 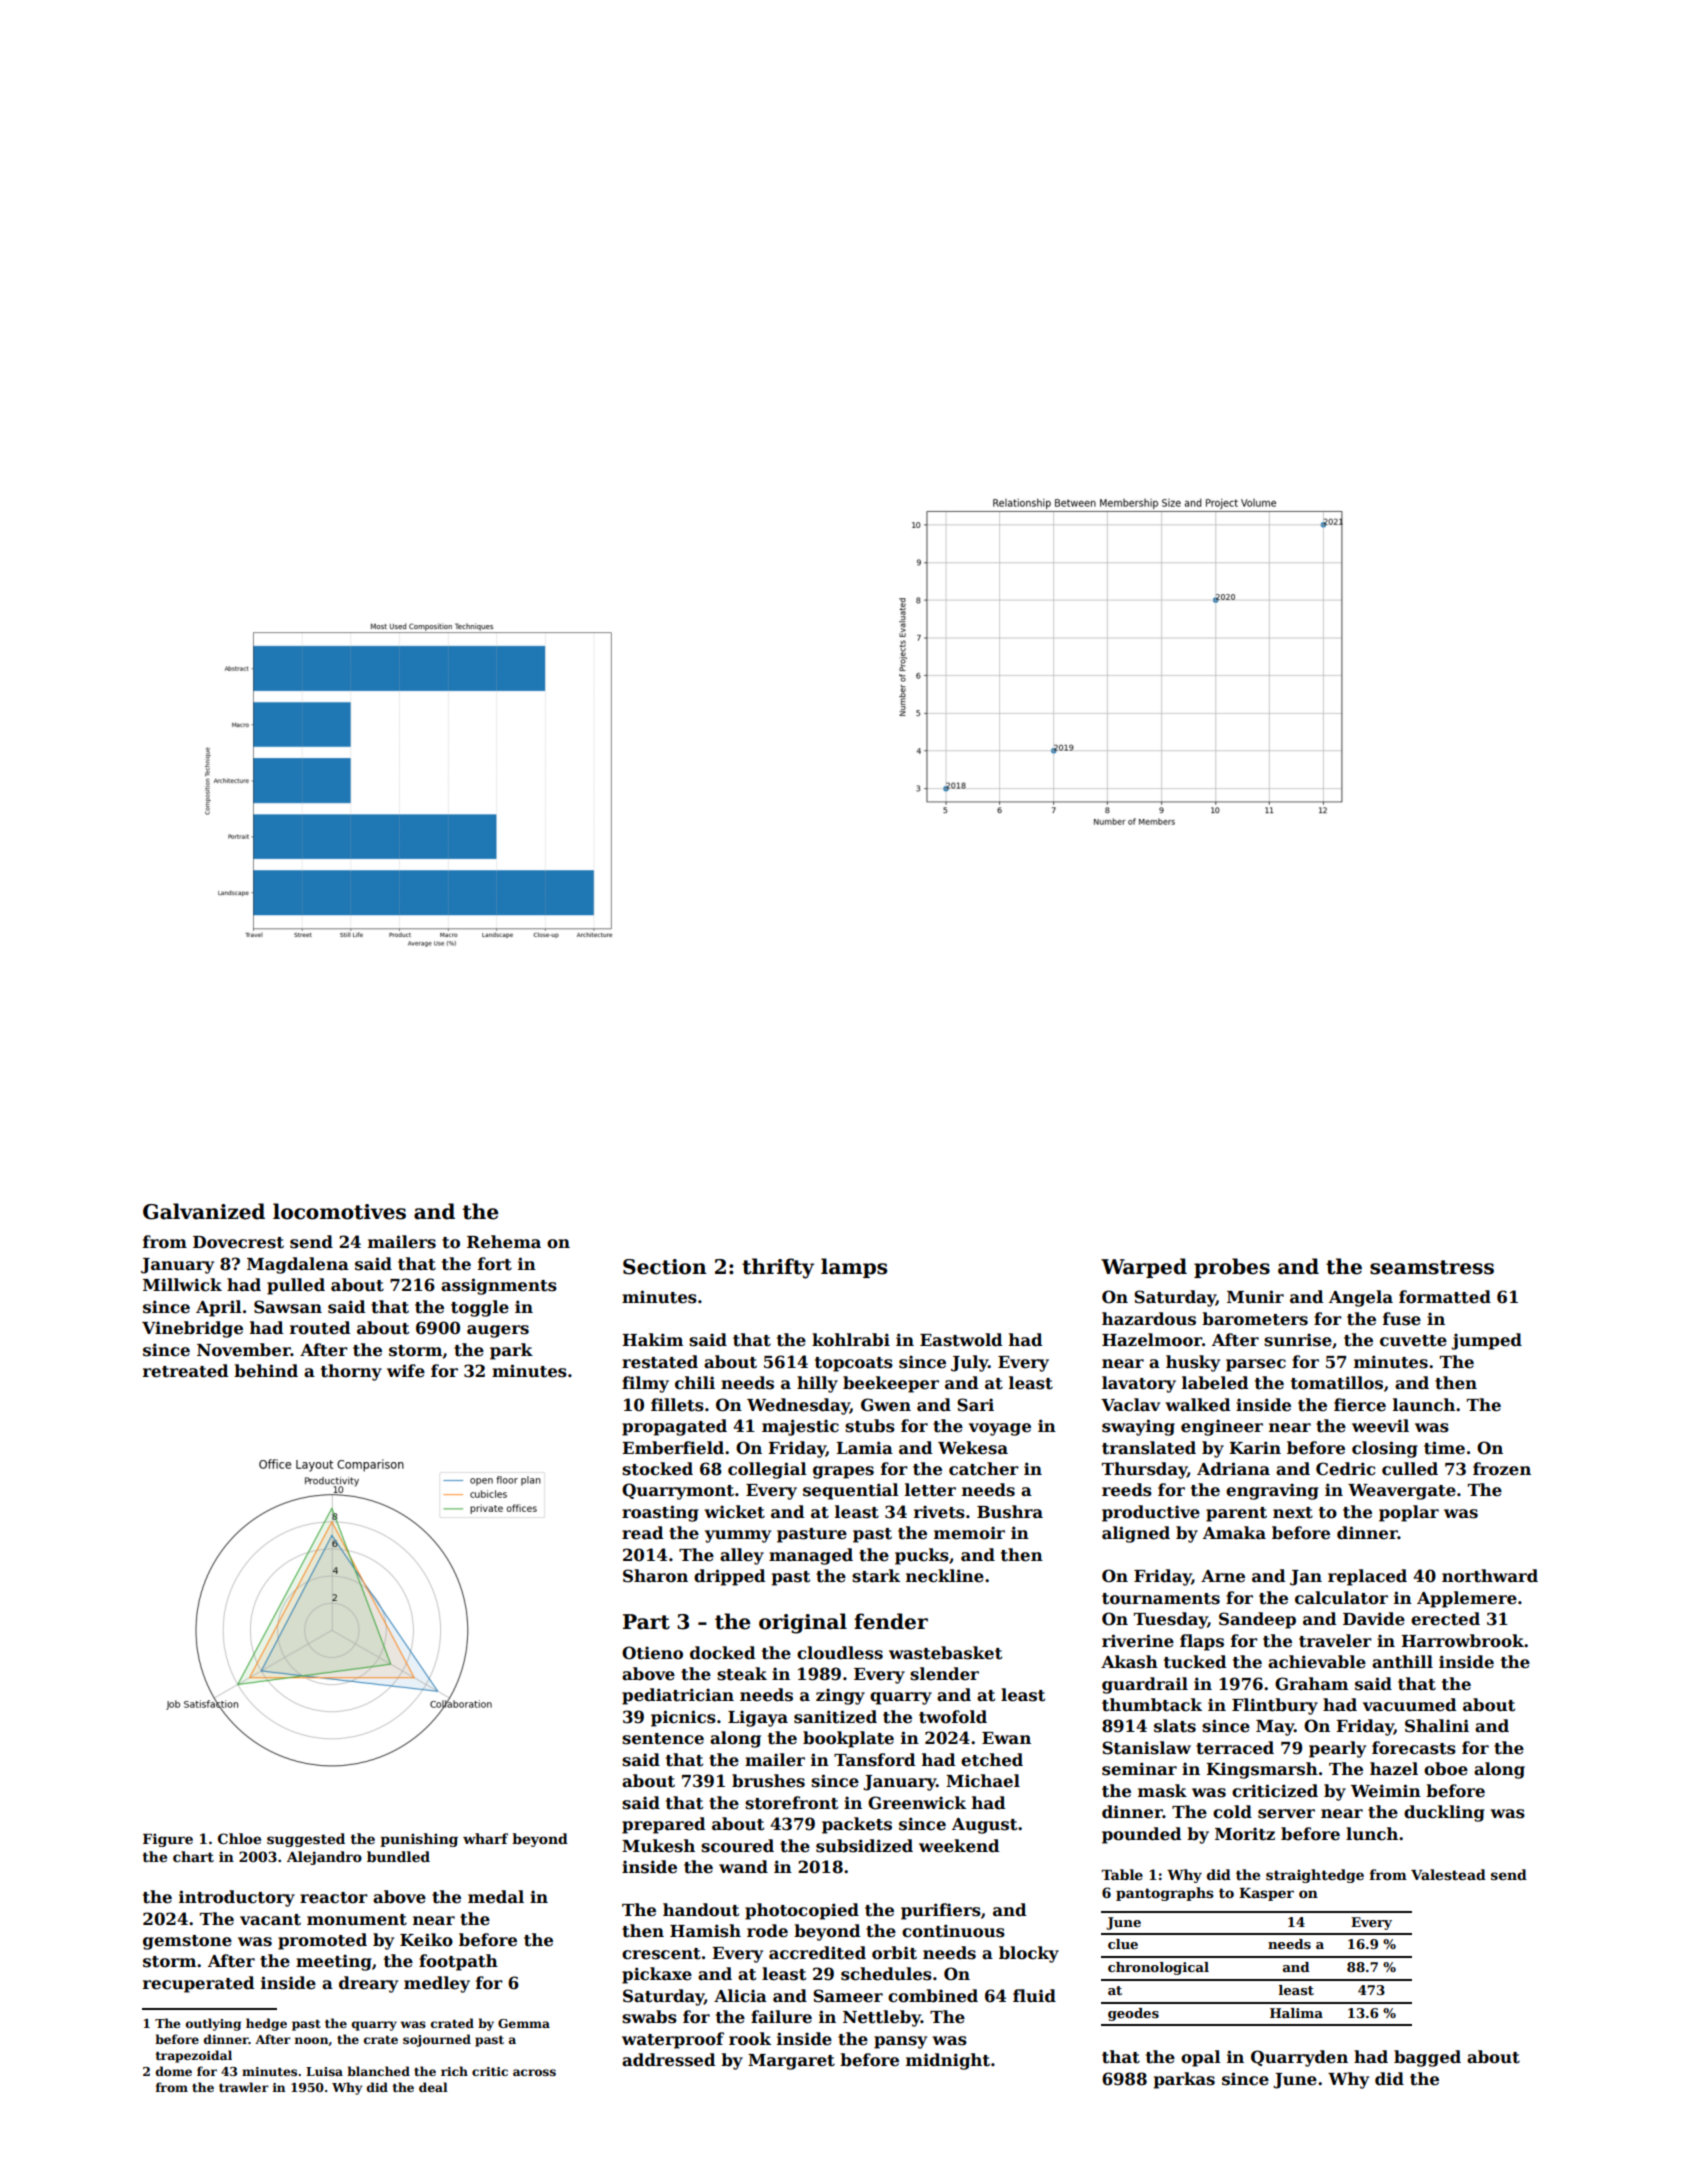 What do you see at coordinates (655, 1576) in the screenshot?
I see `Sharon` at bounding box center [655, 1576].
